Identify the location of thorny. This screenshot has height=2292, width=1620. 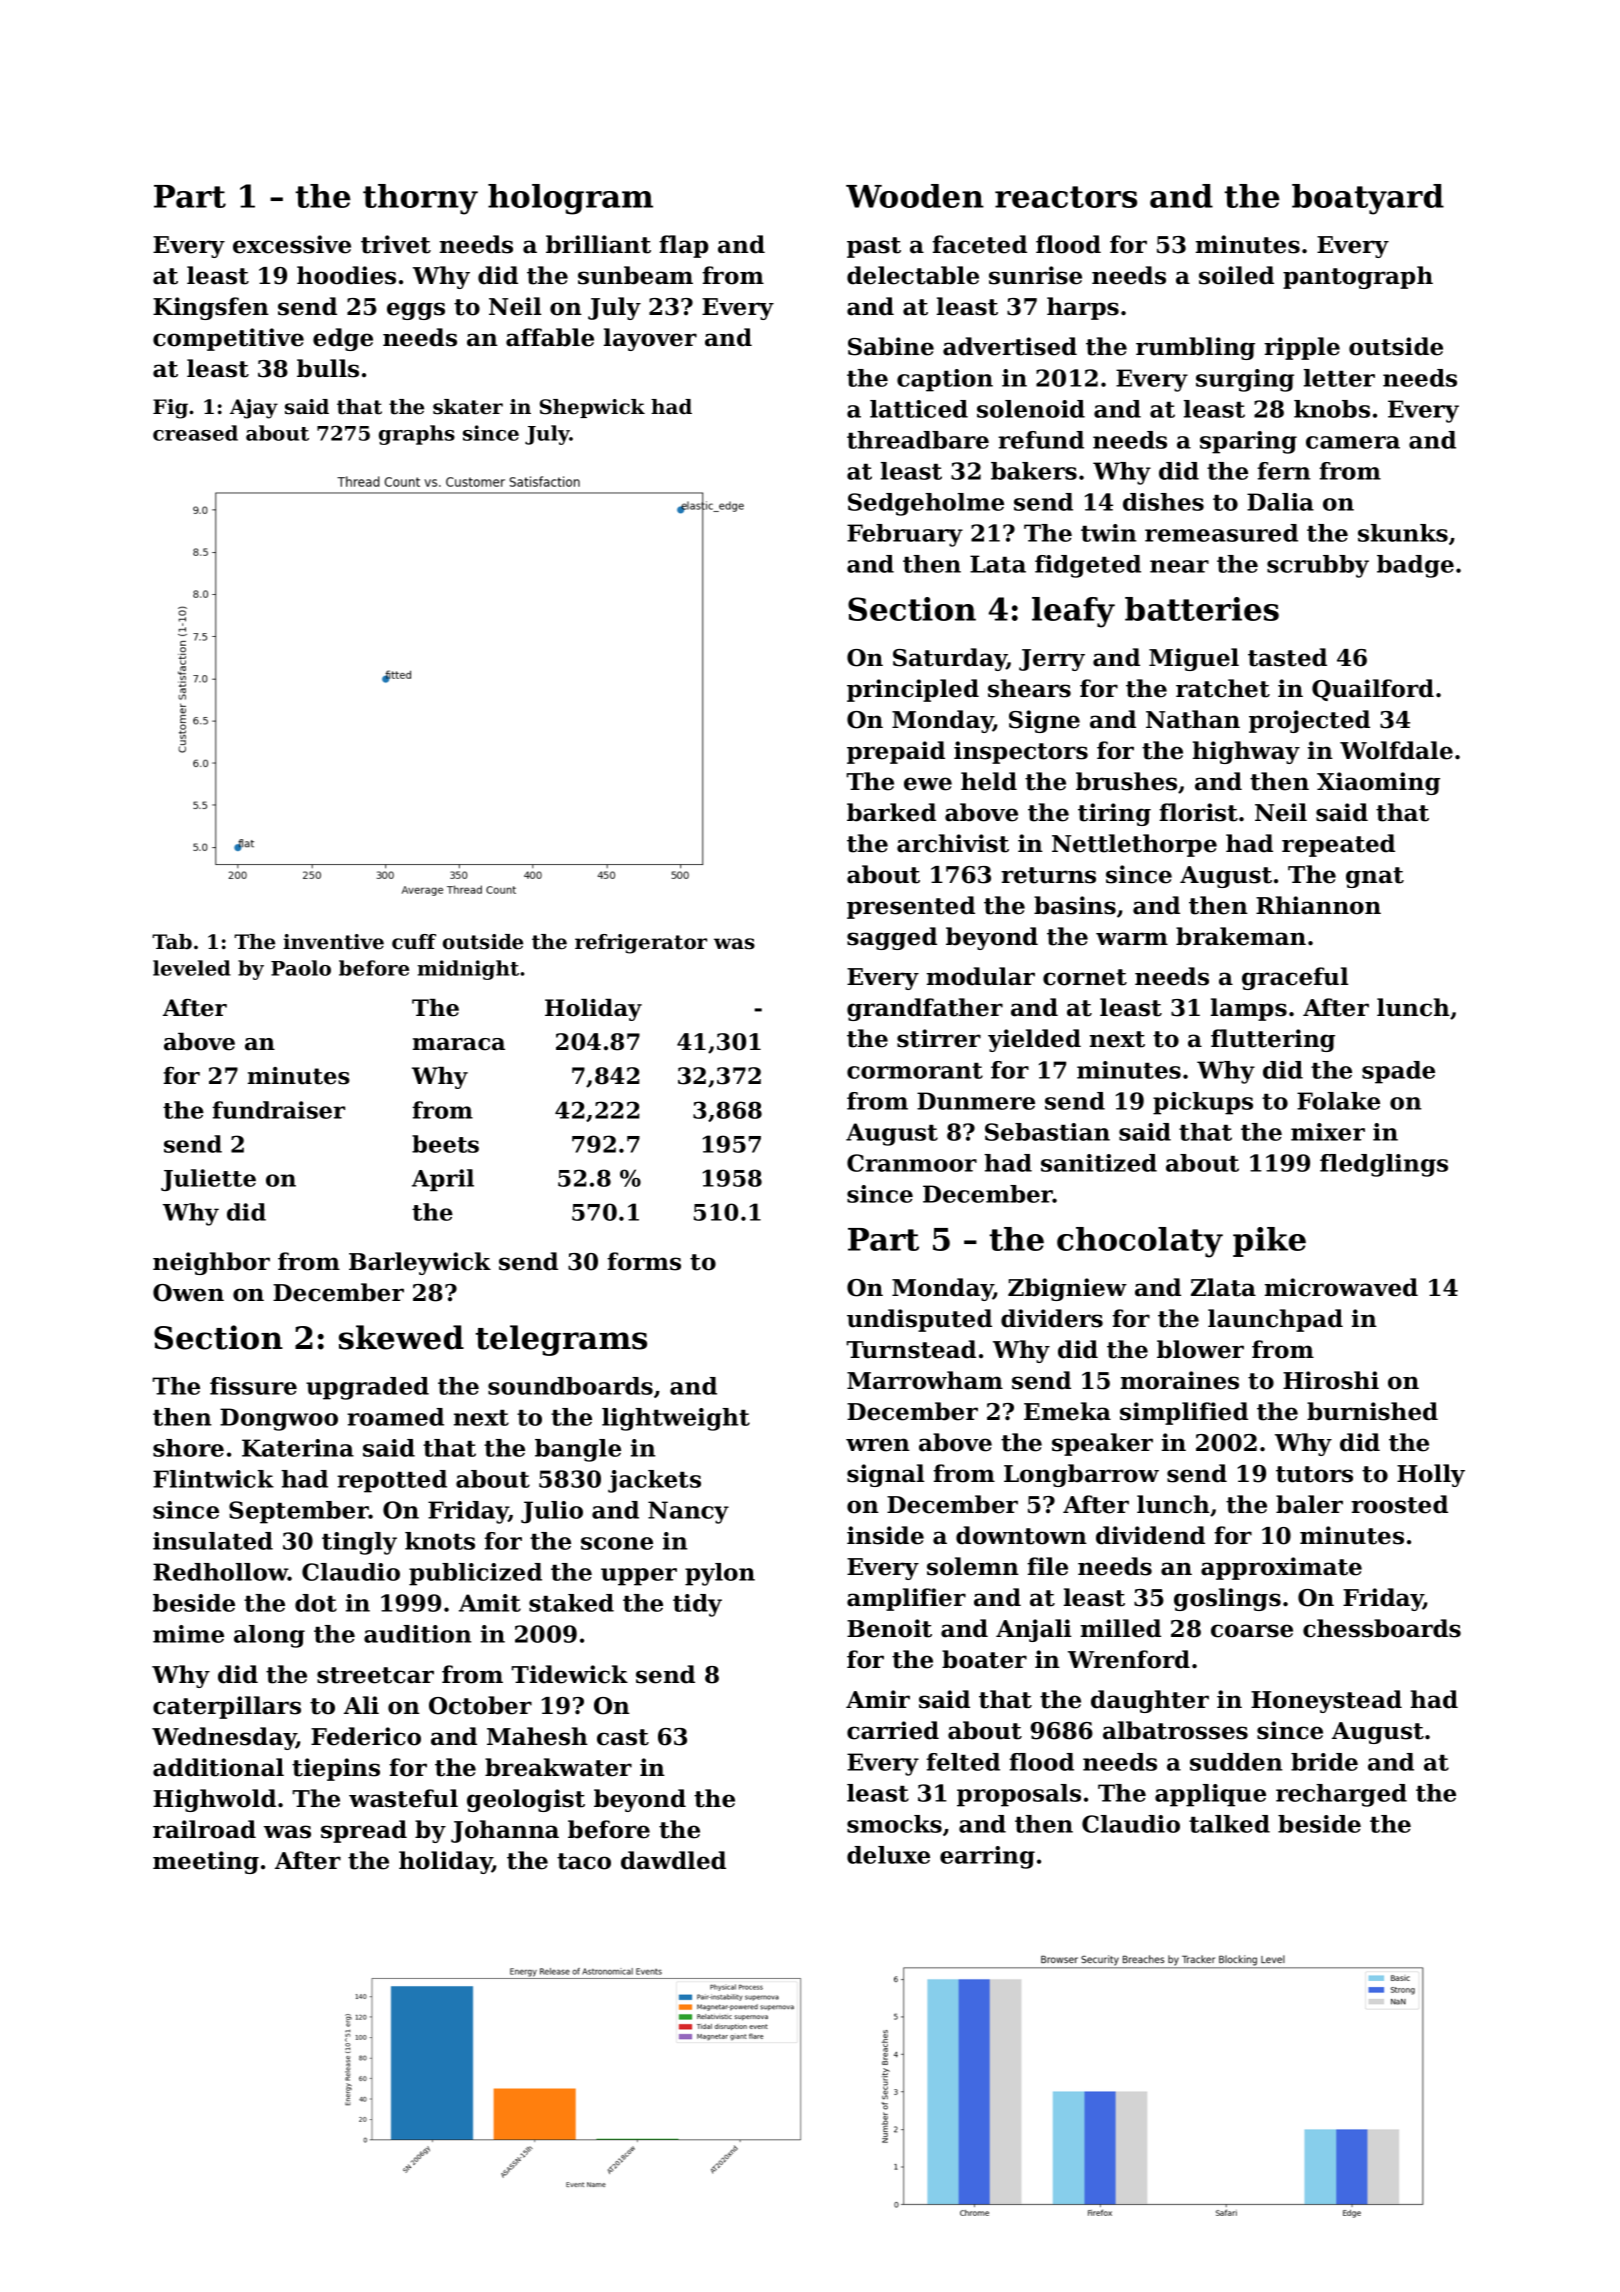
(420, 199).
